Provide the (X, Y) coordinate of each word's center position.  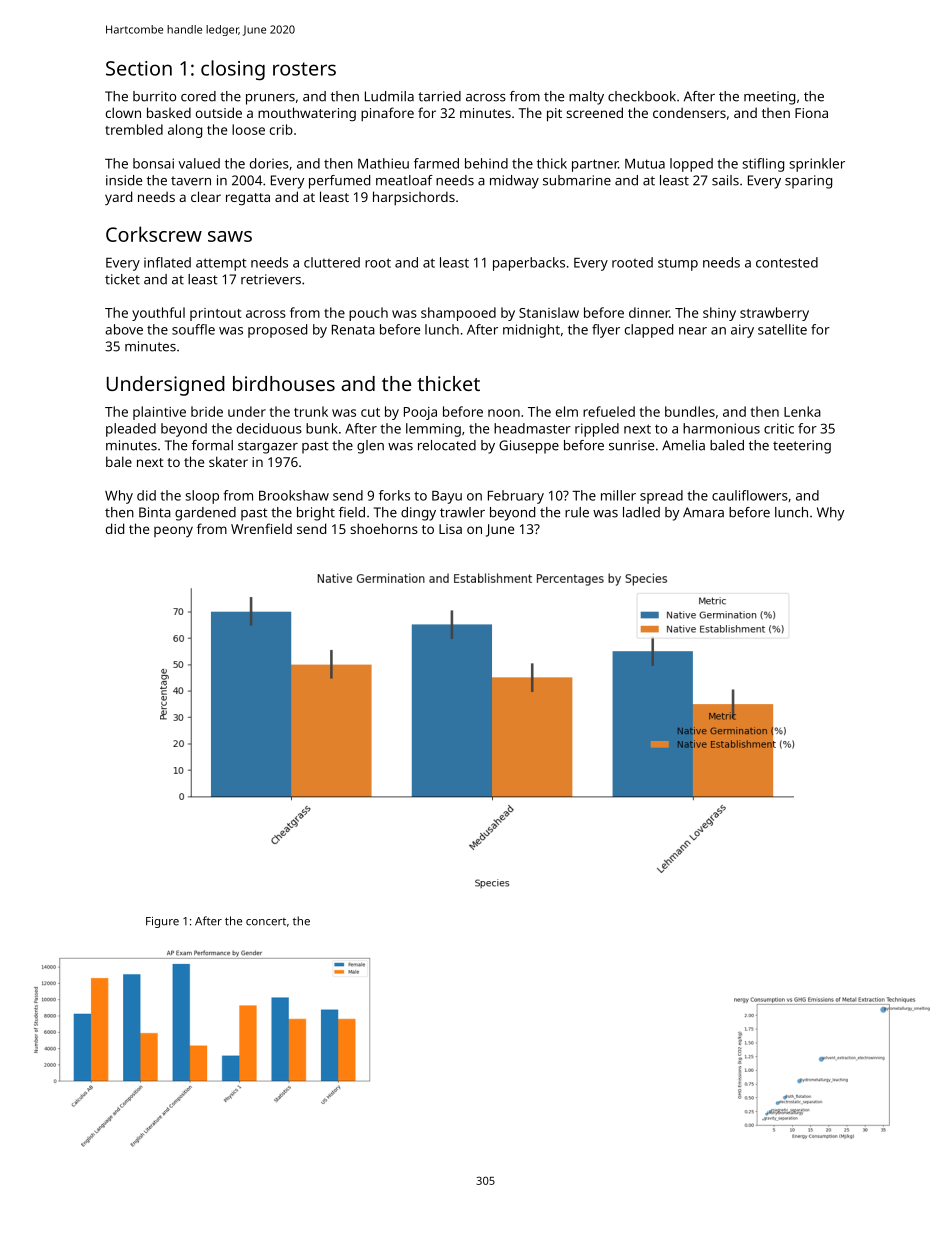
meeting (769, 98)
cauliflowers (750, 495)
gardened (205, 514)
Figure (162, 922)
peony (173, 531)
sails (725, 180)
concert (266, 922)
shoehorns (384, 528)
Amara (703, 512)
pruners (270, 99)
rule (577, 512)
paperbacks (529, 264)
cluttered (332, 262)
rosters (304, 69)
